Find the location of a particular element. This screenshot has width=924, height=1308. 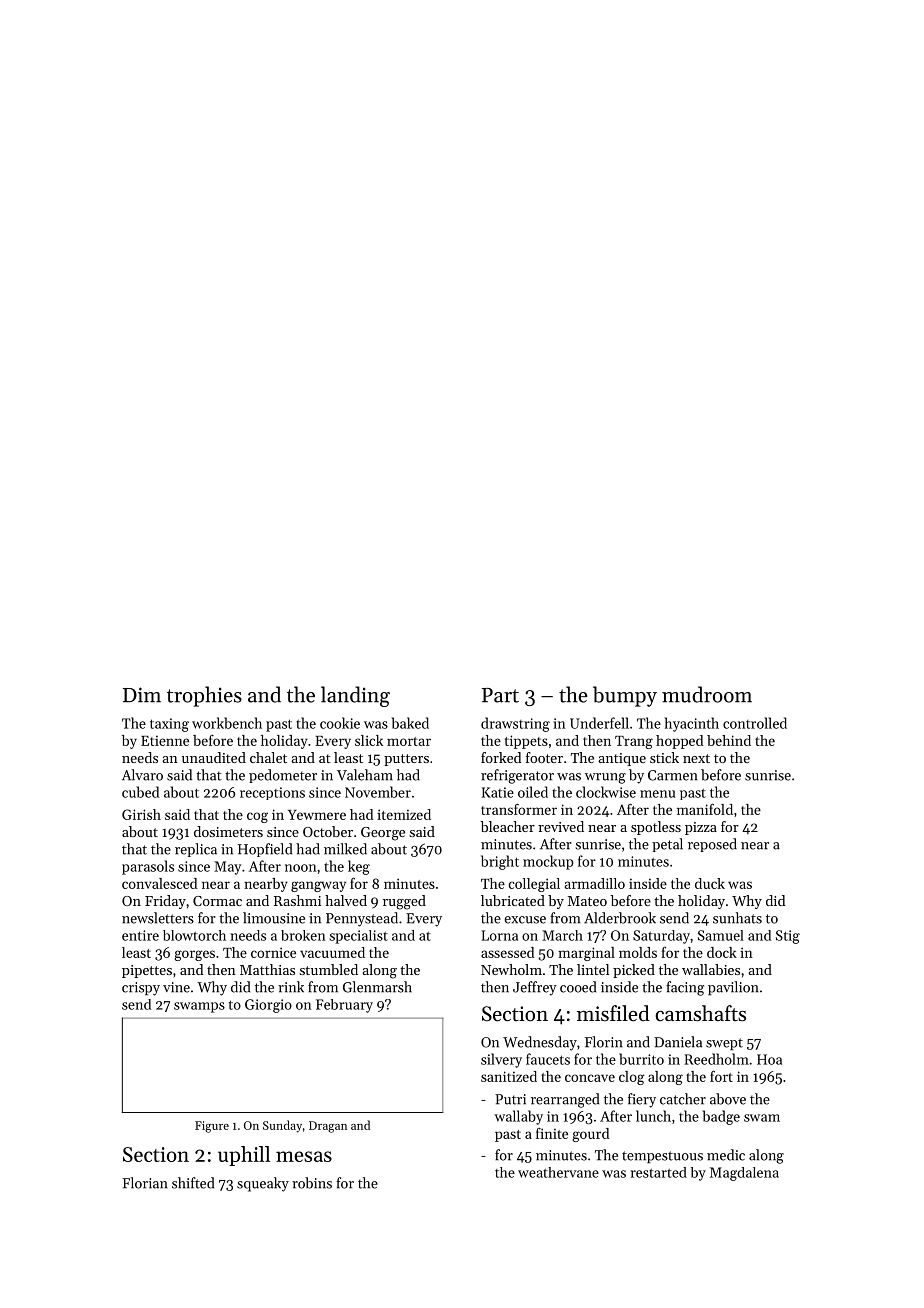

Alderbrook is located at coordinates (620, 918).
